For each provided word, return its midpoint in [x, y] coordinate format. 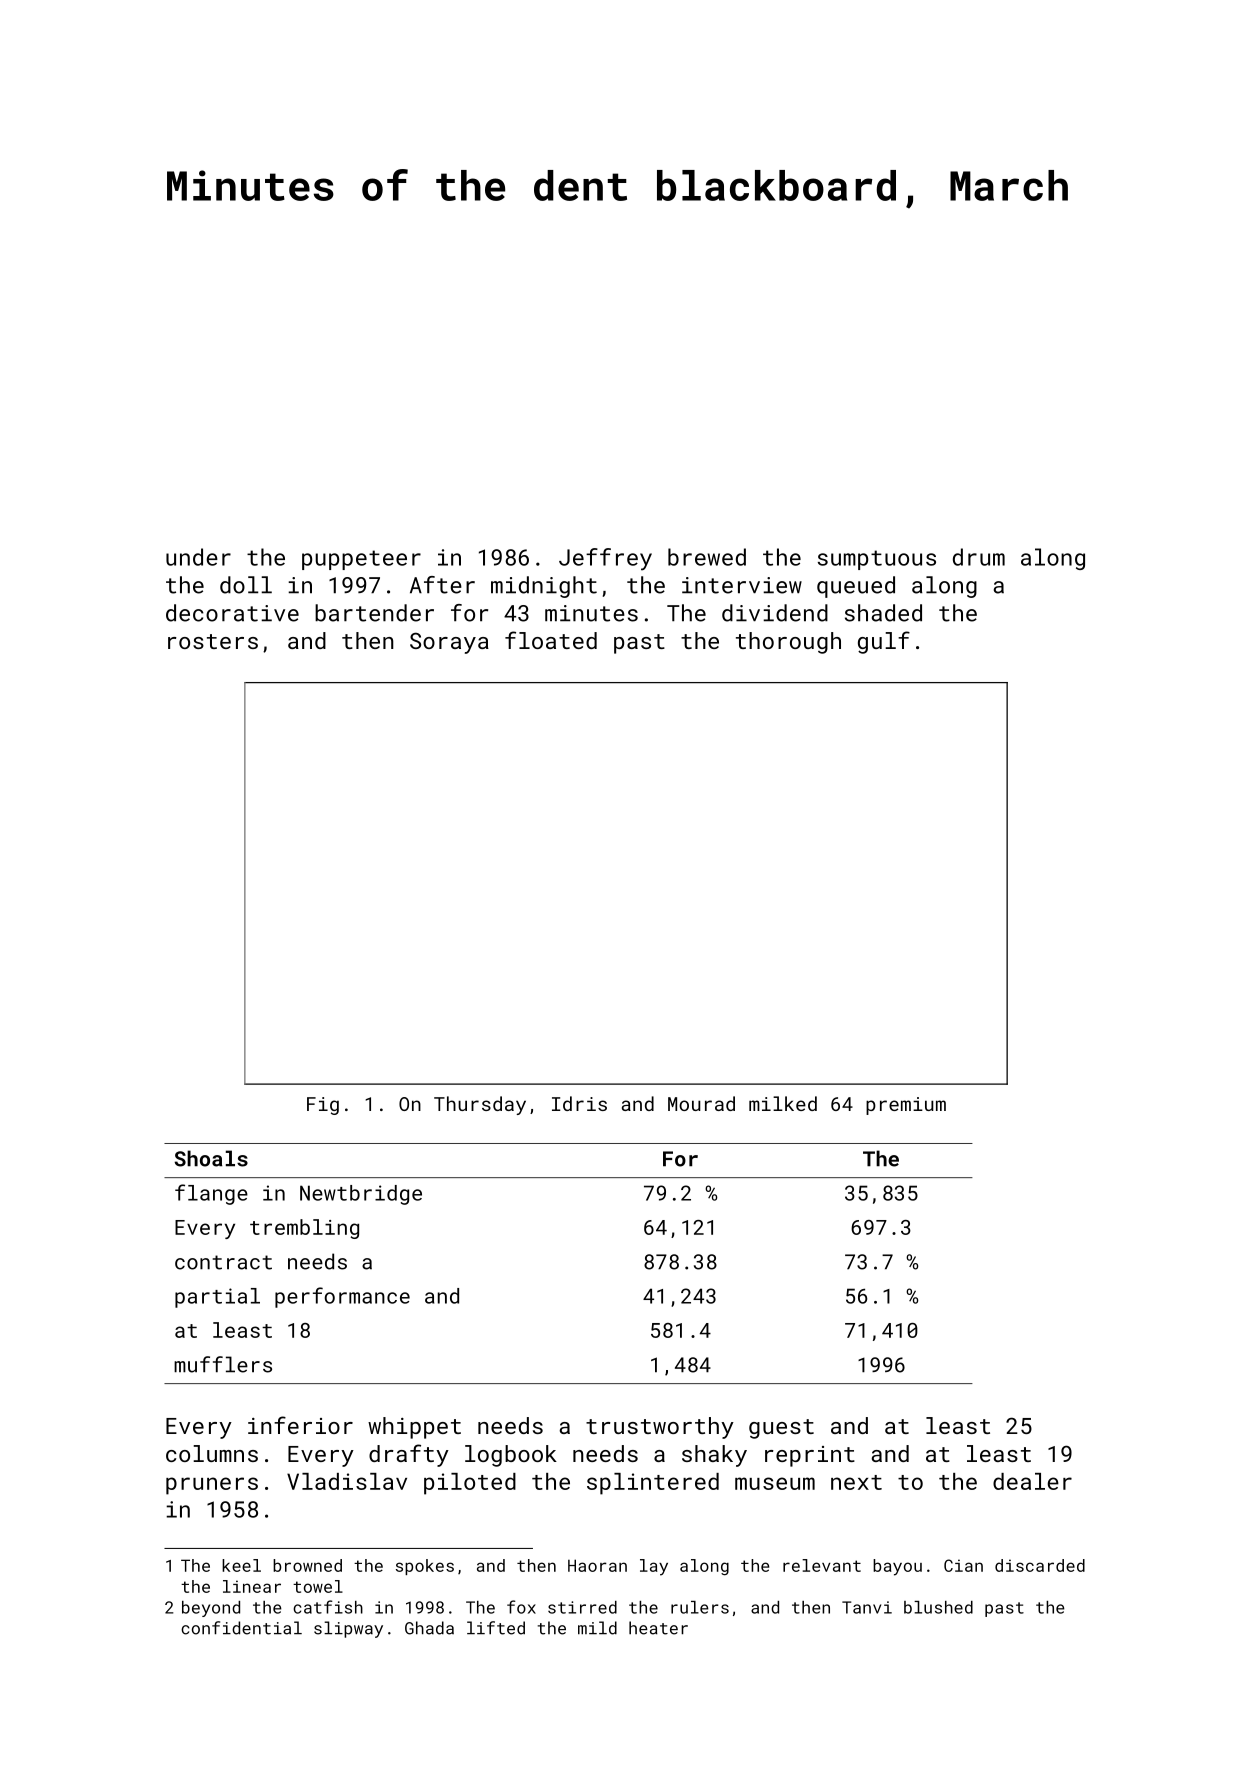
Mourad [701, 1103]
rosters [213, 641]
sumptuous [877, 560]
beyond [211, 1609]
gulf [884, 642]
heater [658, 1628]
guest [781, 1429]
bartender [374, 613]
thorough [788, 643]
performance [342, 1297]
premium [906, 1106]
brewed [707, 557]
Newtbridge [361, 1195]
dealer [1032, 1481]
